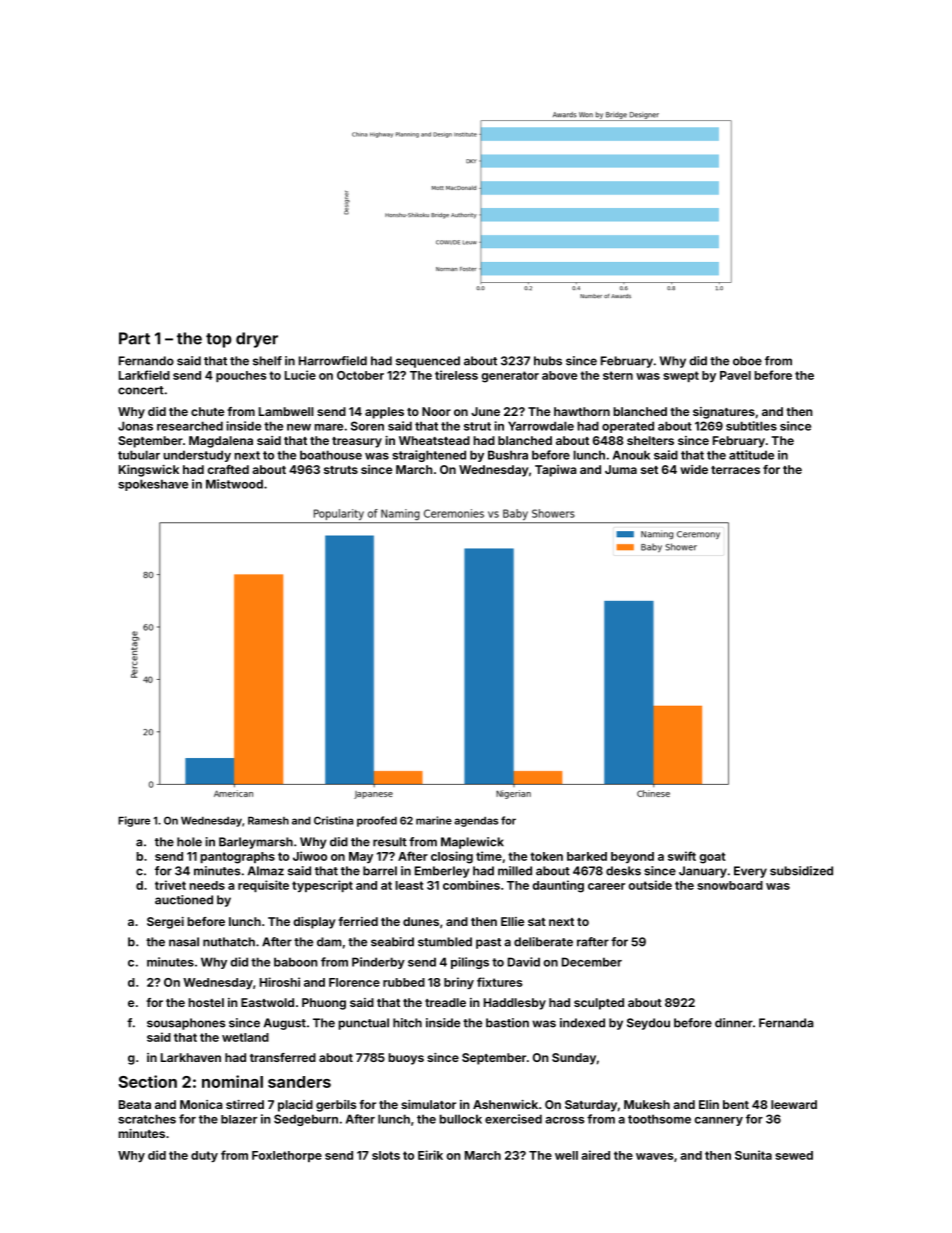 This document has width=952, height=1233. Describe the element at coordinates (234, 484) in the document. I see `Mistwood` at that location.
